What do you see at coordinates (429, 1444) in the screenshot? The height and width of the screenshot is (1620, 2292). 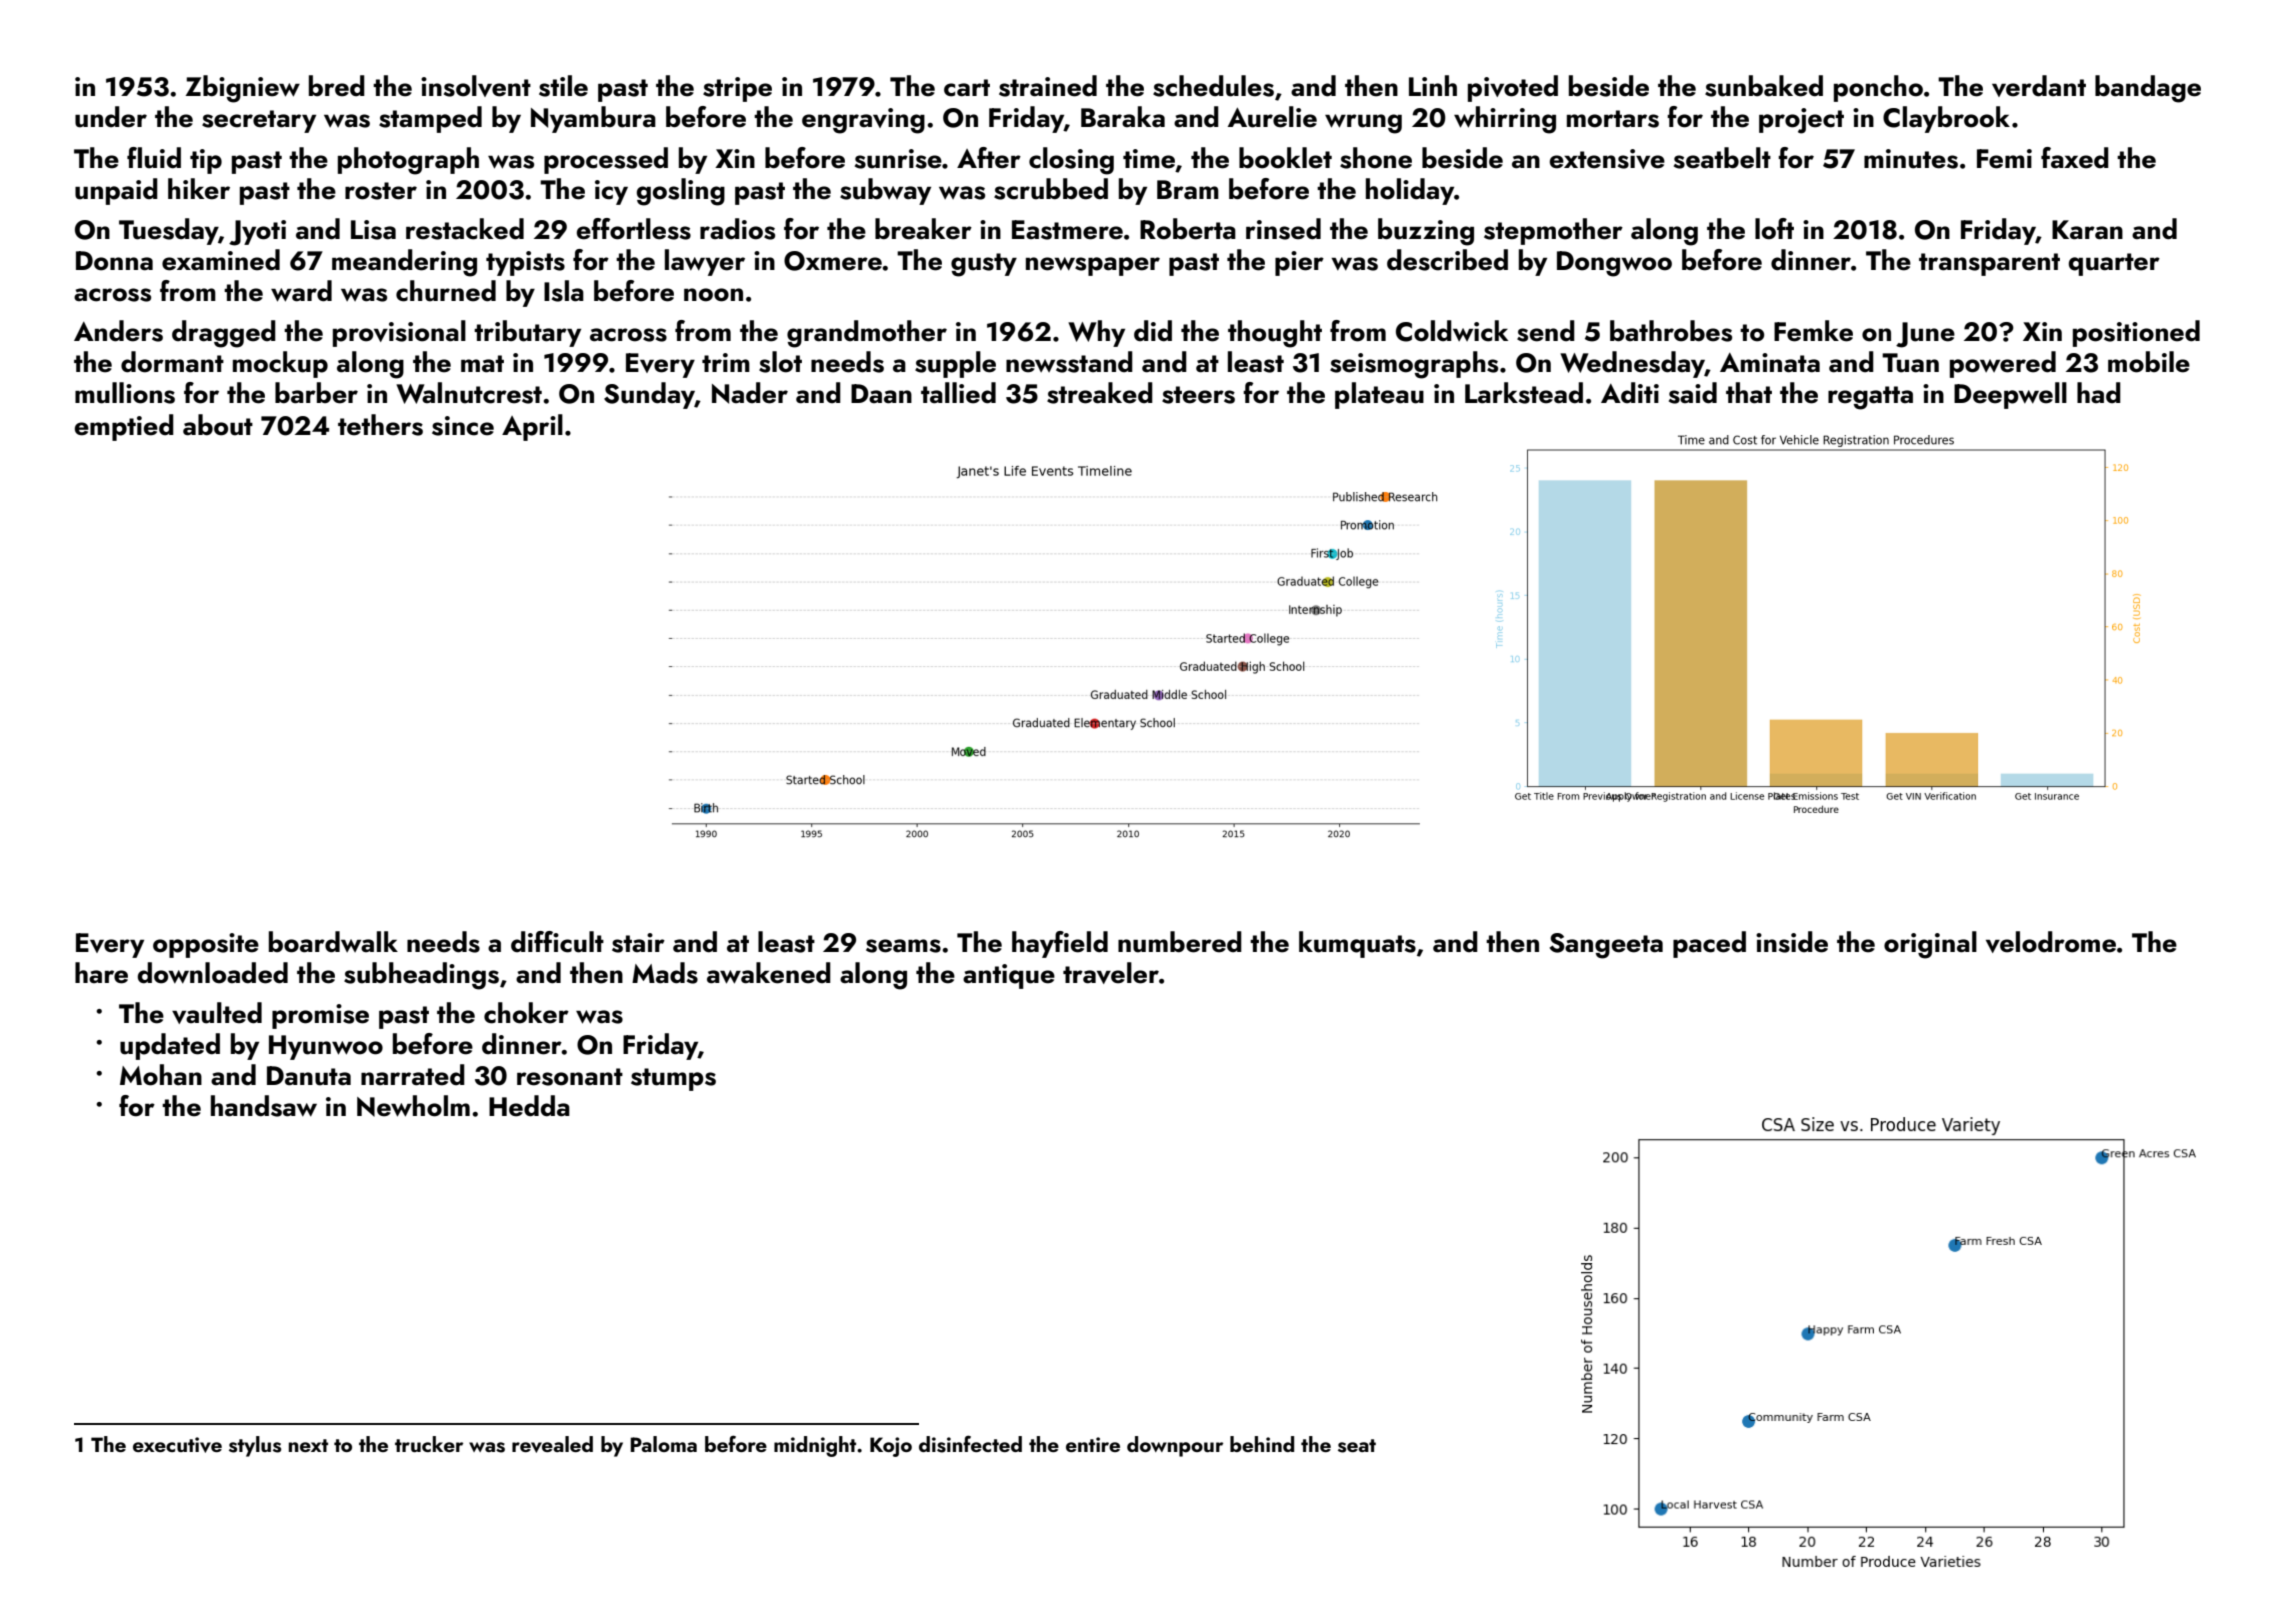 I see `trucker` at bounding box center [429, 1444].
